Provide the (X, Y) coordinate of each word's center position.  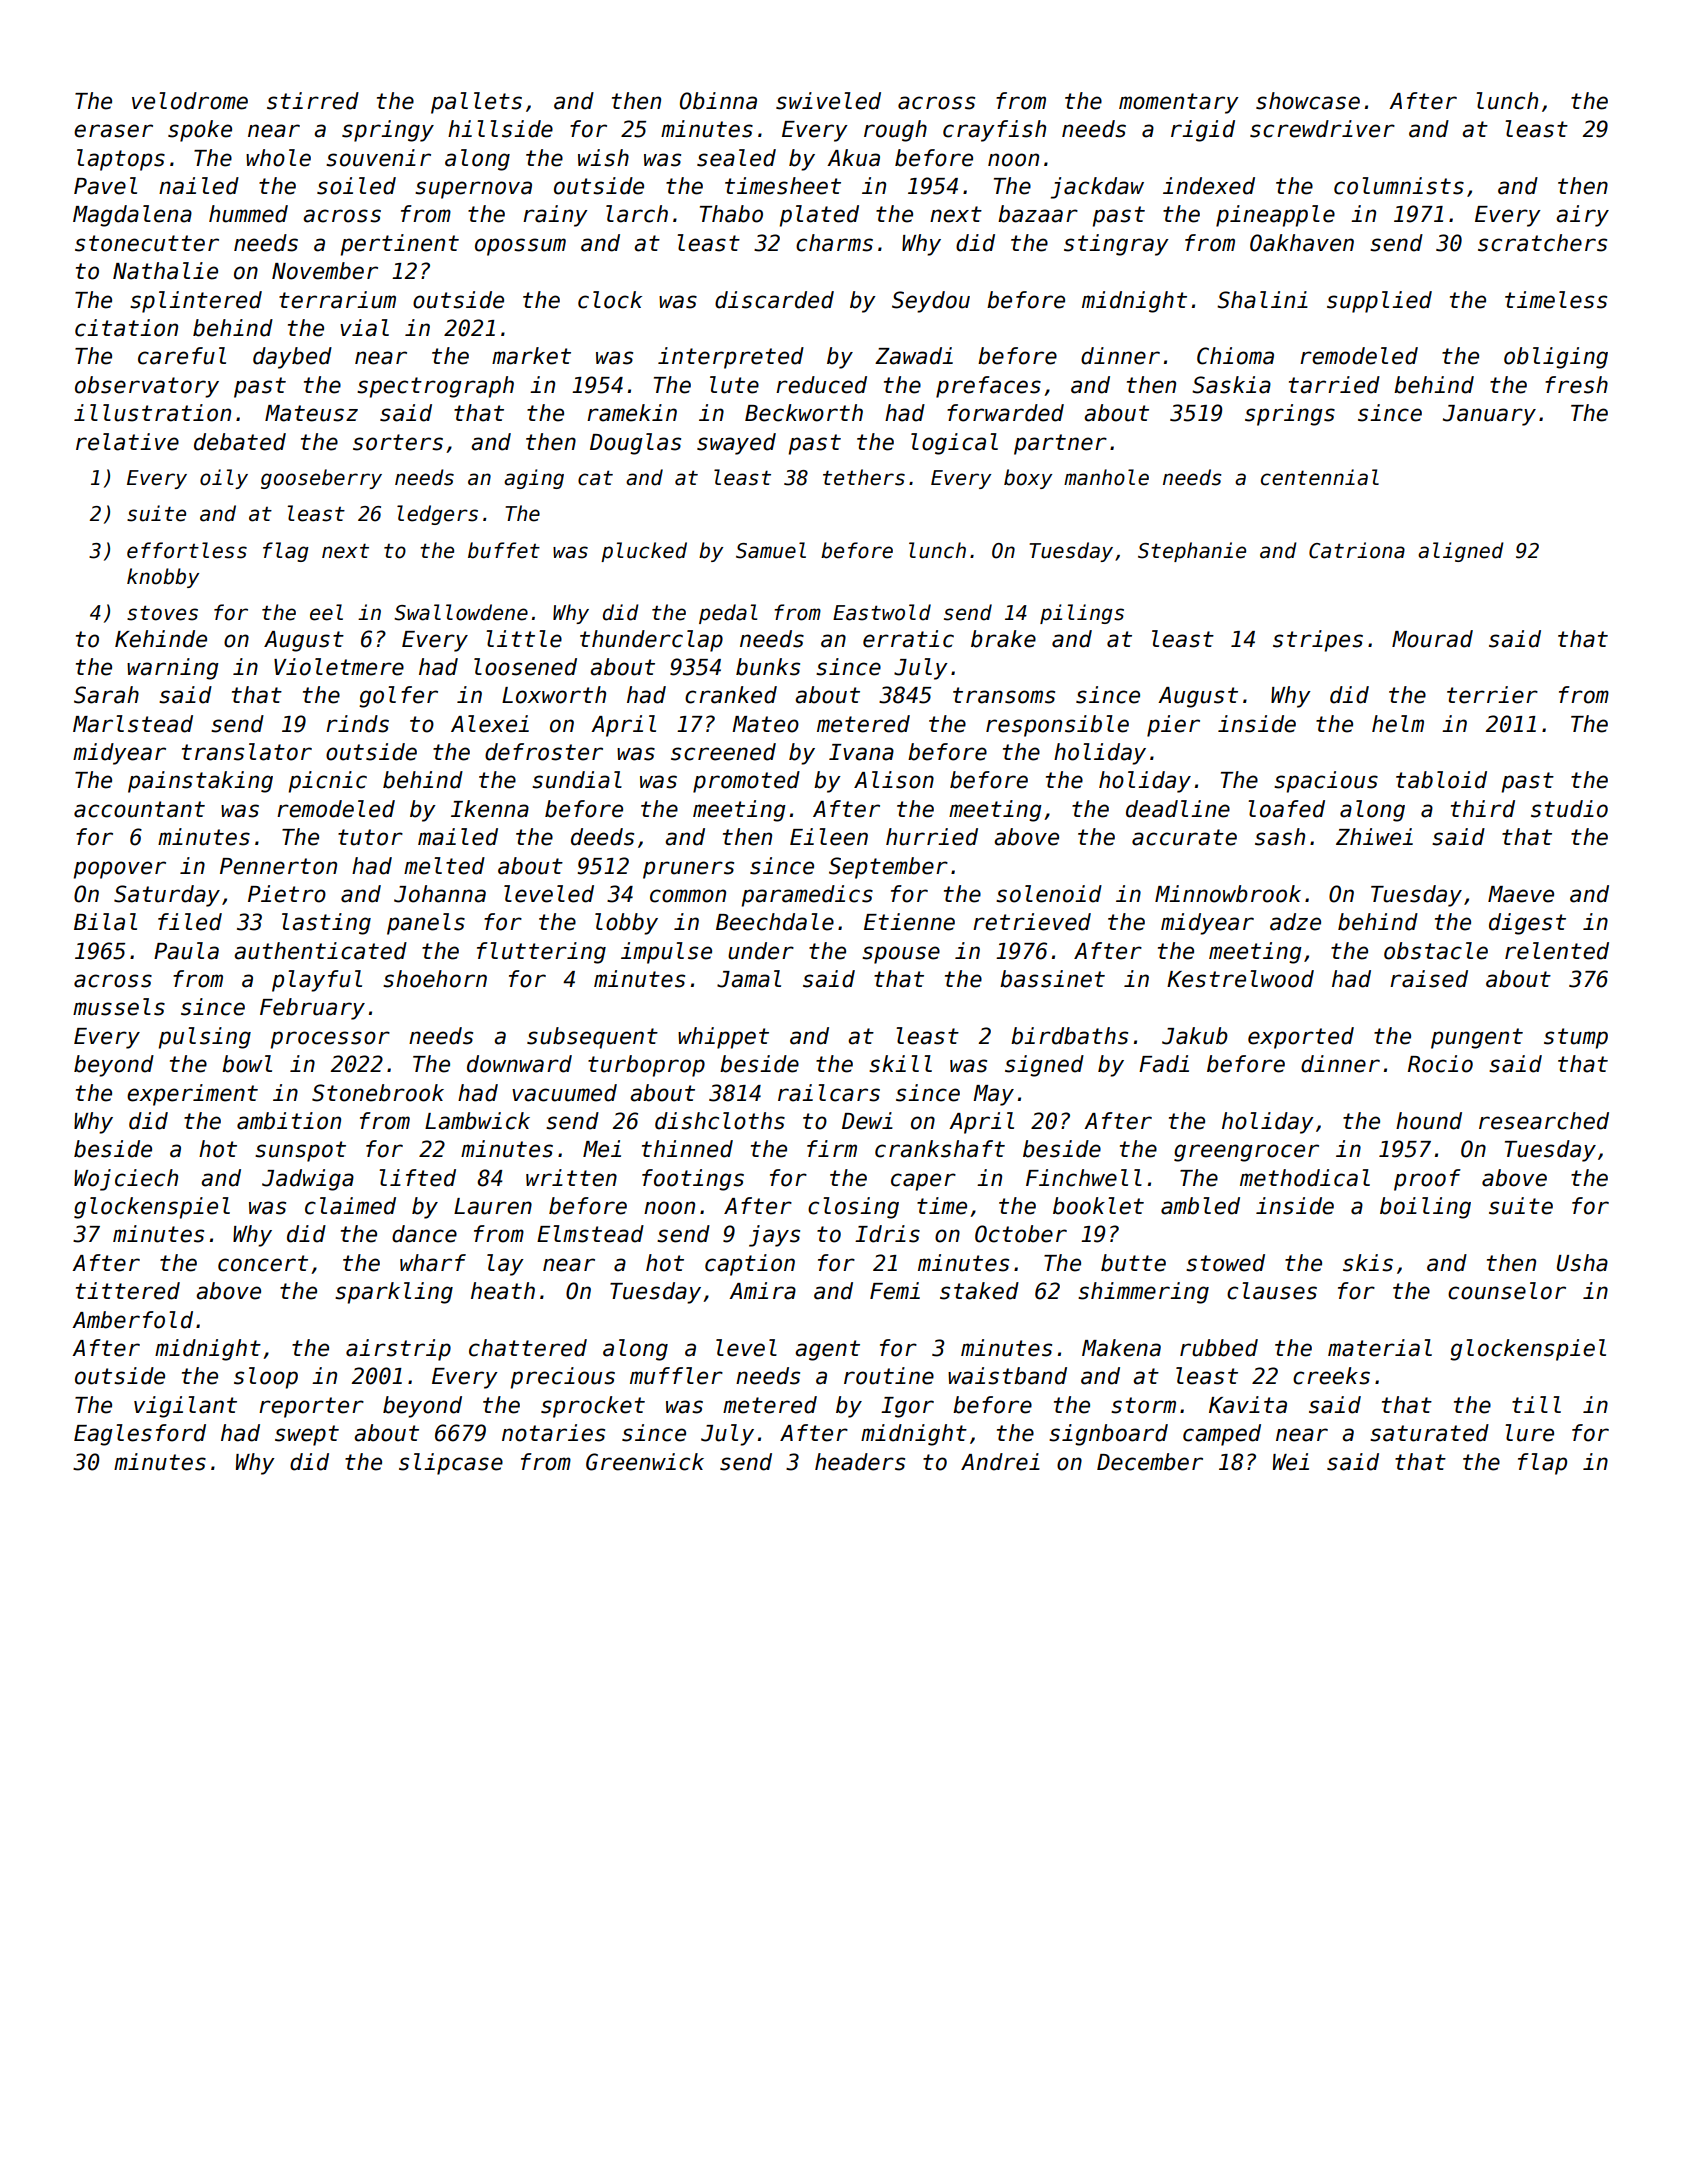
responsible (1057, 726)
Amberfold (132, 1320)
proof (1427, 1180)
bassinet (1052, 979)
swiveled (828, 101)
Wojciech (126, 1180)
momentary (1179, 103)
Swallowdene (461, 612)
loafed (1286, 809)
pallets (476, 103)
